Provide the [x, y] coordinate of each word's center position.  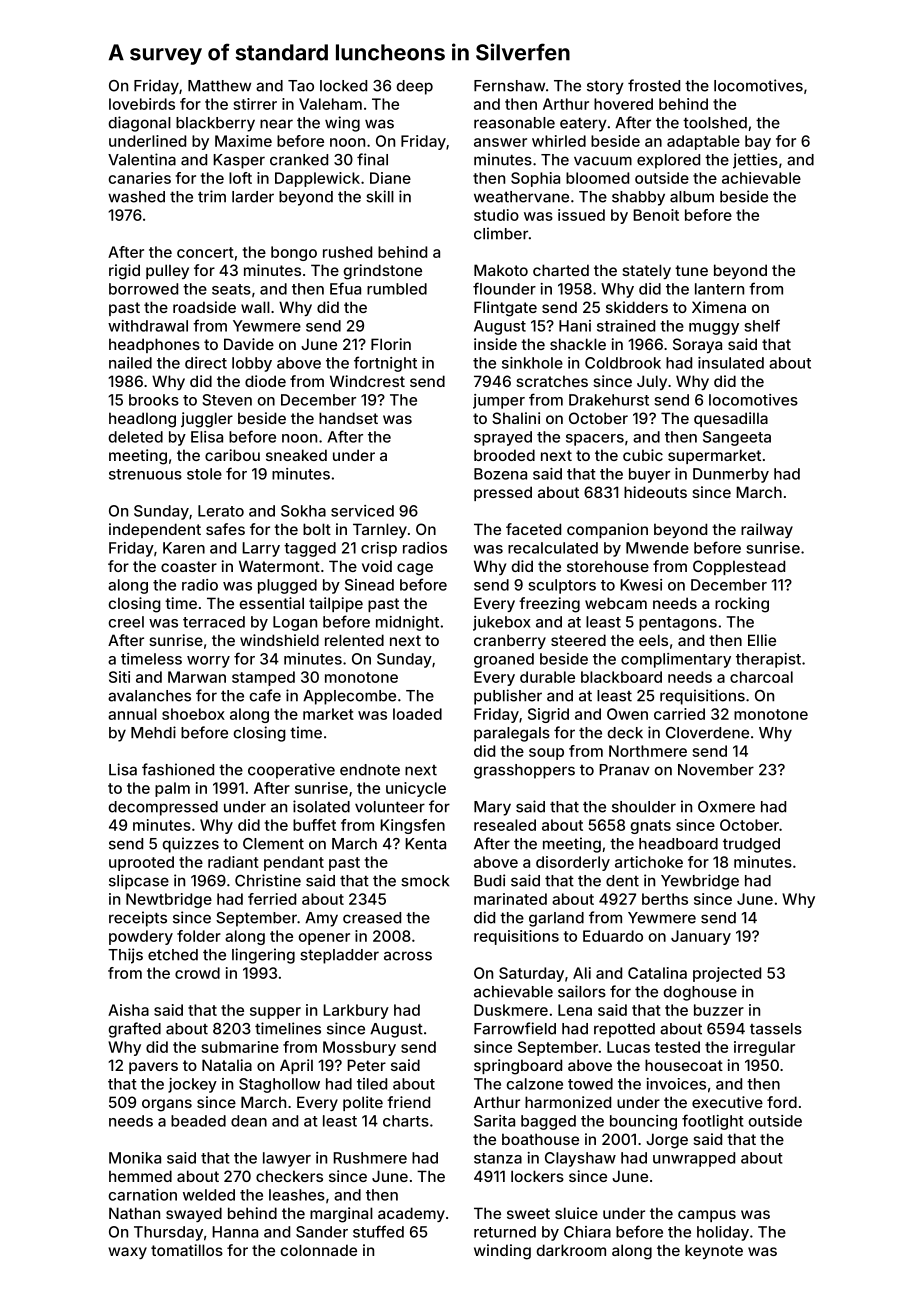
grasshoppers [524, 771]
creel [126, 622]
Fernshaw [509, 86]
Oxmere [726, 807]
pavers [153, 1068]
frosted [654, 85]
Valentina [142, 159]
